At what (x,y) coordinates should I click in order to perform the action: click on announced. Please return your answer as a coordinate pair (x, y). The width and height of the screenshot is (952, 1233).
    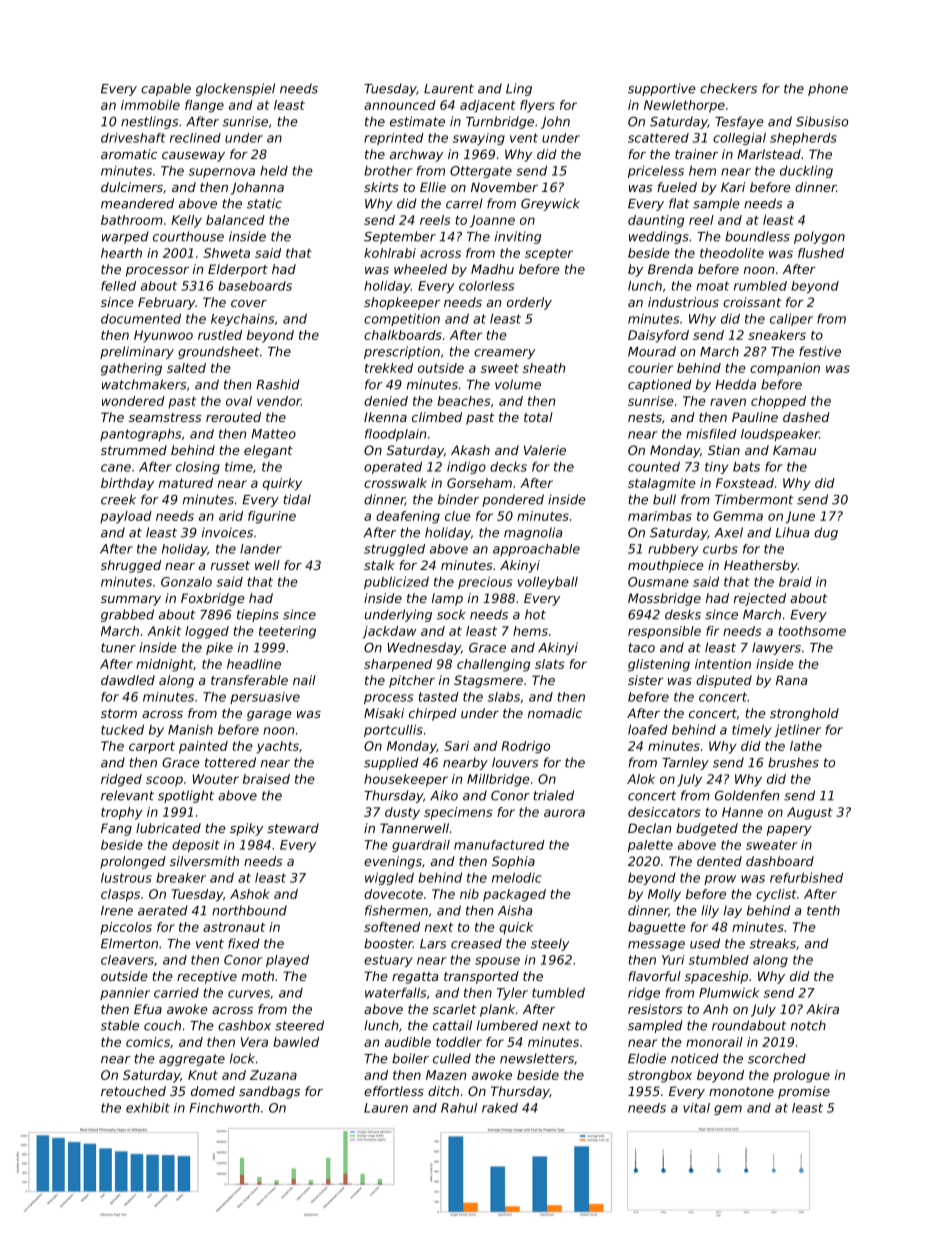
    Looking at the image, I should click on (400, 105).
